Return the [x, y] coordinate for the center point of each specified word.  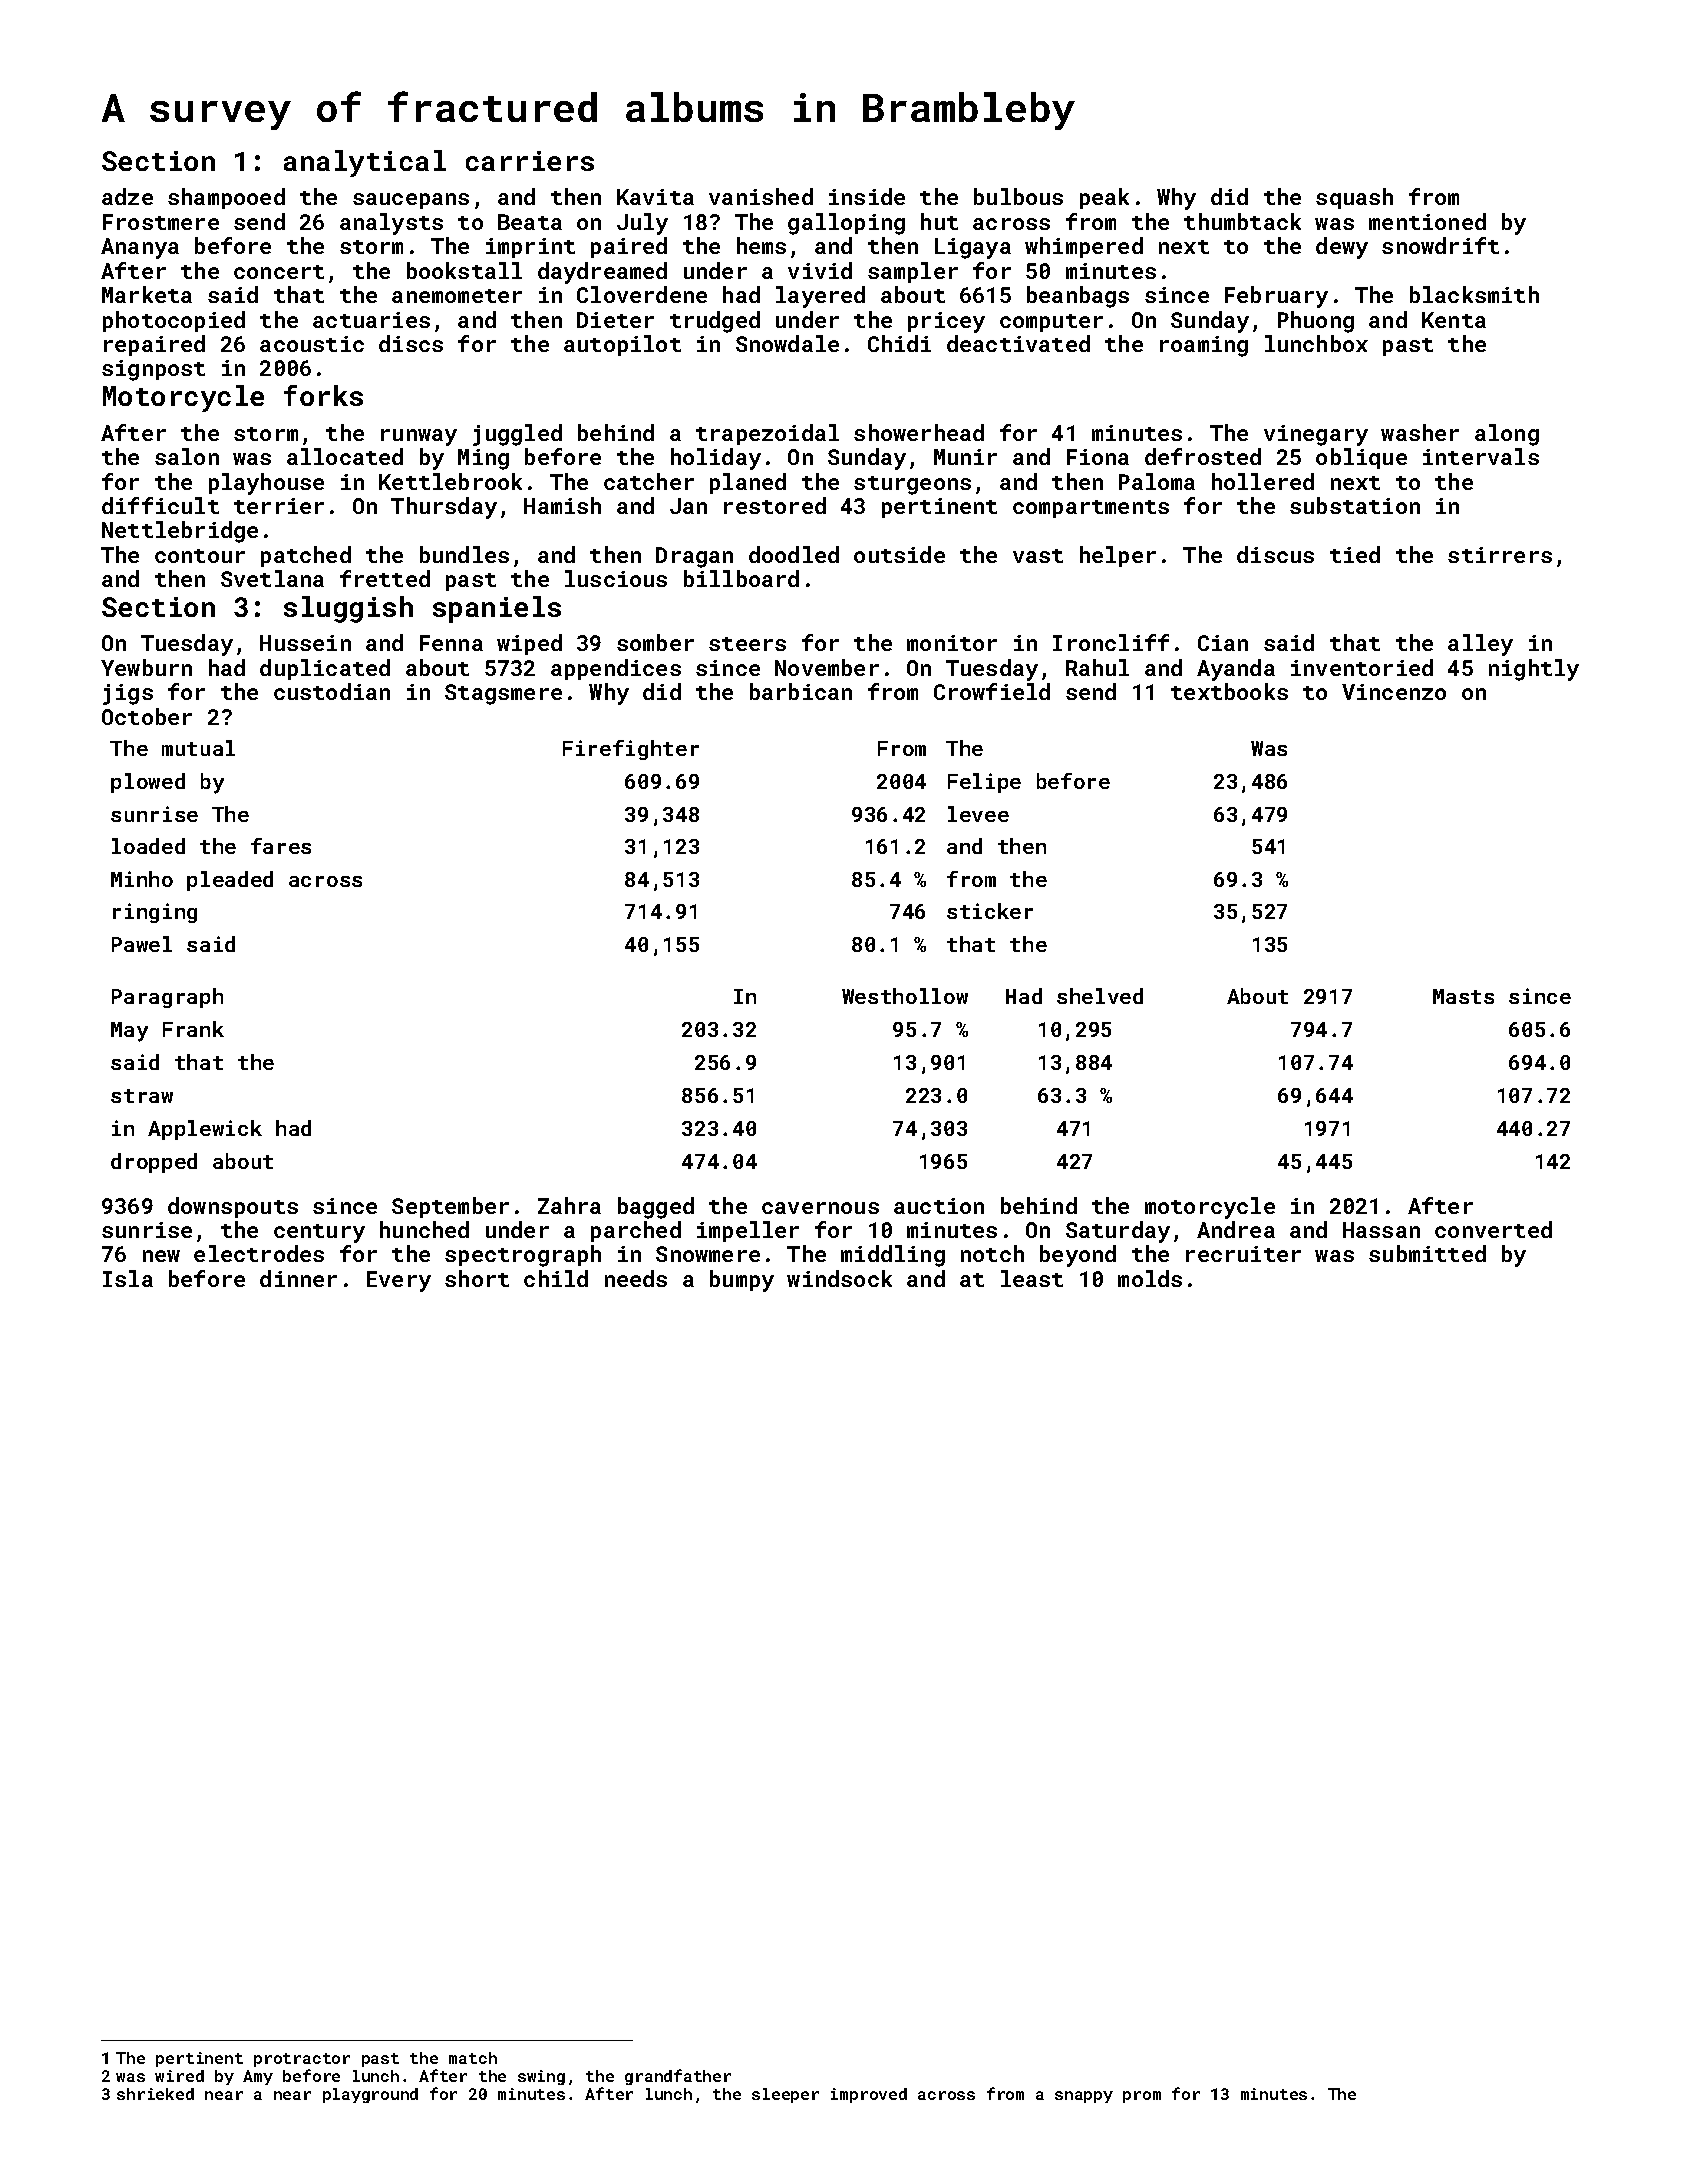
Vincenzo [1394, 692]
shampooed [226, 198]
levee [978, 814]
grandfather [678, 2077]
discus [1275, 554]
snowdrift [1440, 245]
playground [370, 2095]
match [473, 2058]
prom [1142, 2097]
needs [636, 1278]
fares [281, 846]
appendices [616, 669]
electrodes [259, 1253]
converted [1493, 1229]
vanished [761, 196]
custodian [332, 691]
